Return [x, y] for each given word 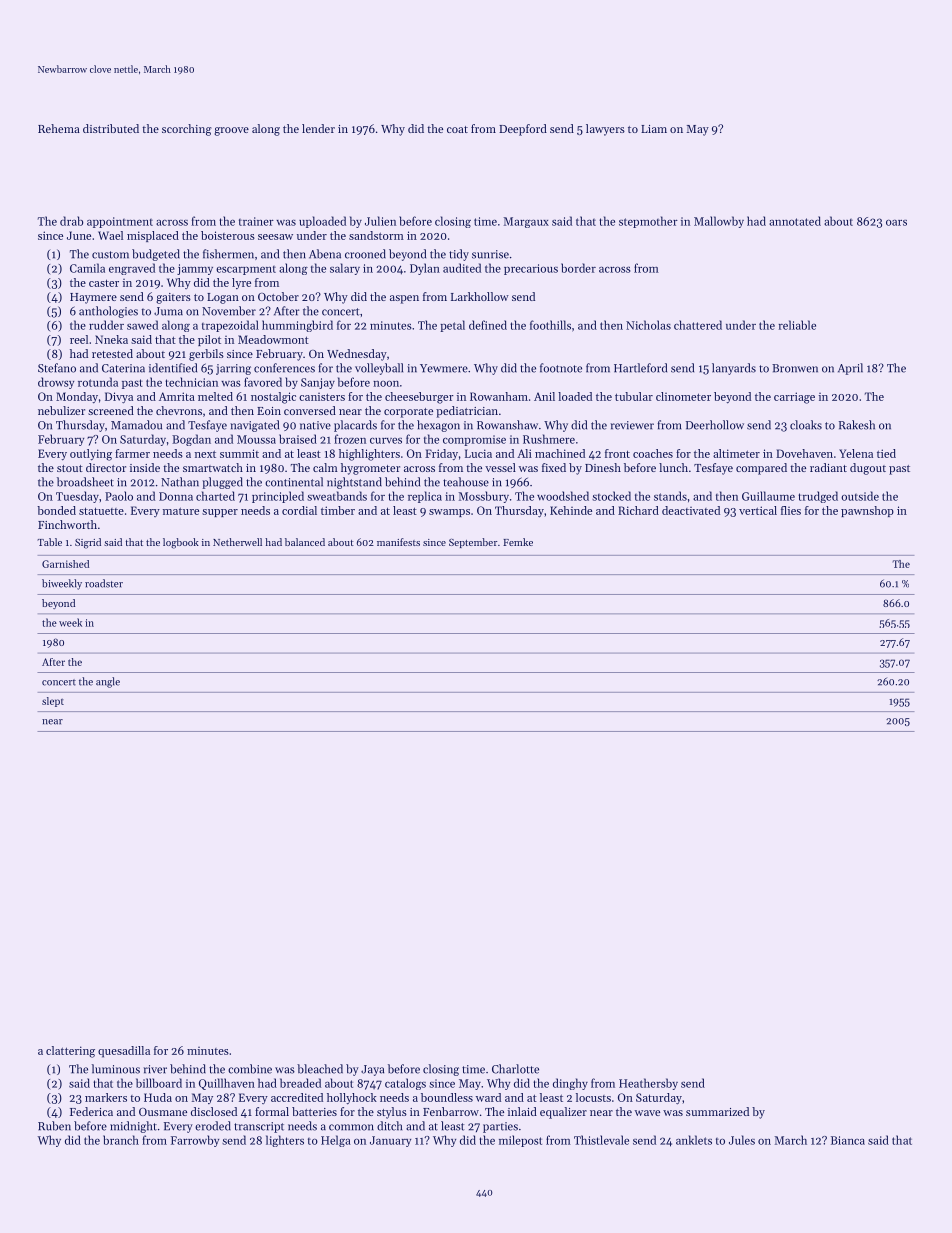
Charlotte [515, 1069]
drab [71, 221]
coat [457, 129]
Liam [654, 129]
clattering [70, 1052]
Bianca [848, 1140]
